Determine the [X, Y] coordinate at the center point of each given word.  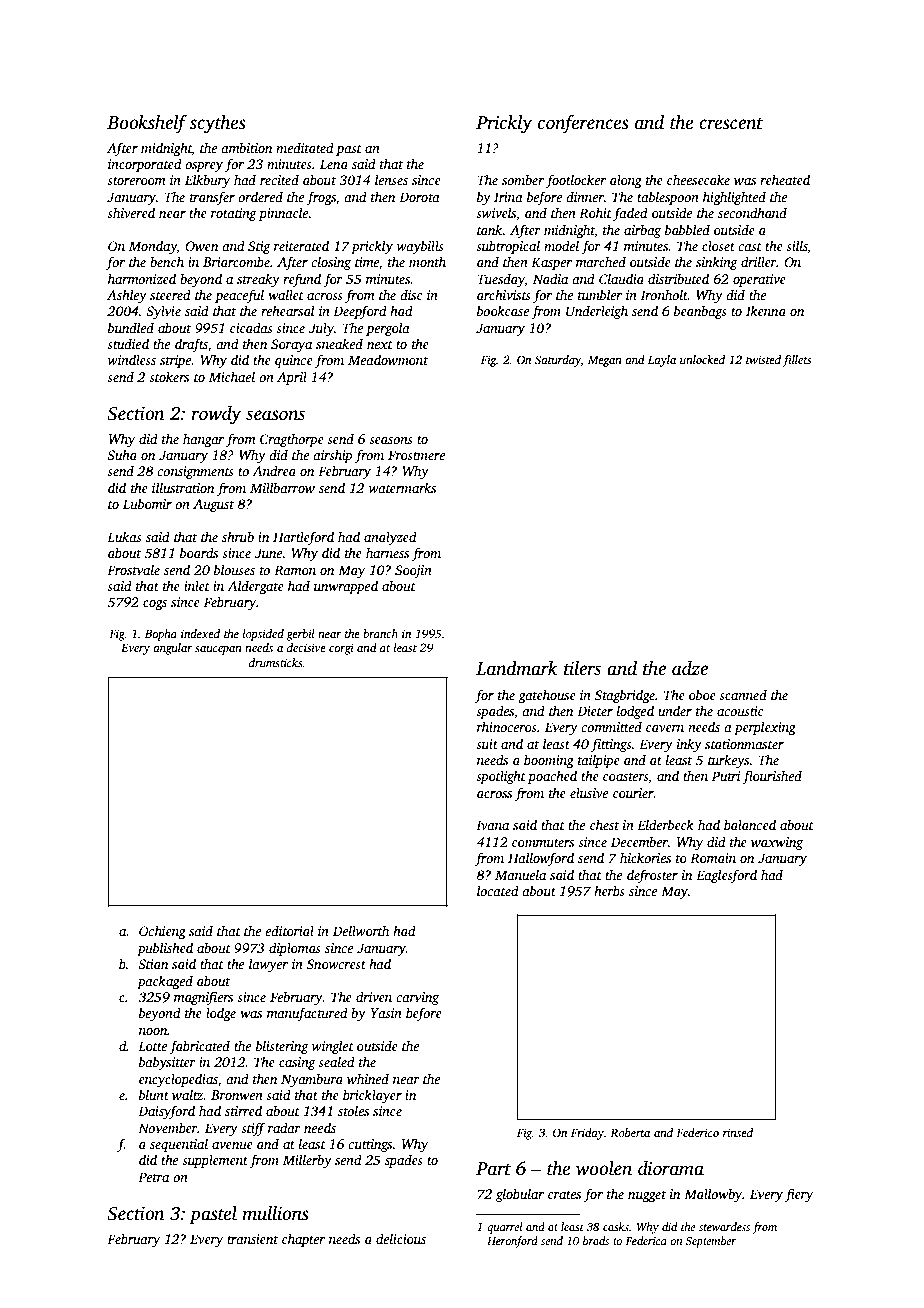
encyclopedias [178, 1080]
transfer [212, 198]
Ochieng [162, 932]
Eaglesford [726, 876]
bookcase [503, 310]
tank [490, 229]
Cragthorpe [292, 440]
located [498, 890]
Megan [605, 361]
